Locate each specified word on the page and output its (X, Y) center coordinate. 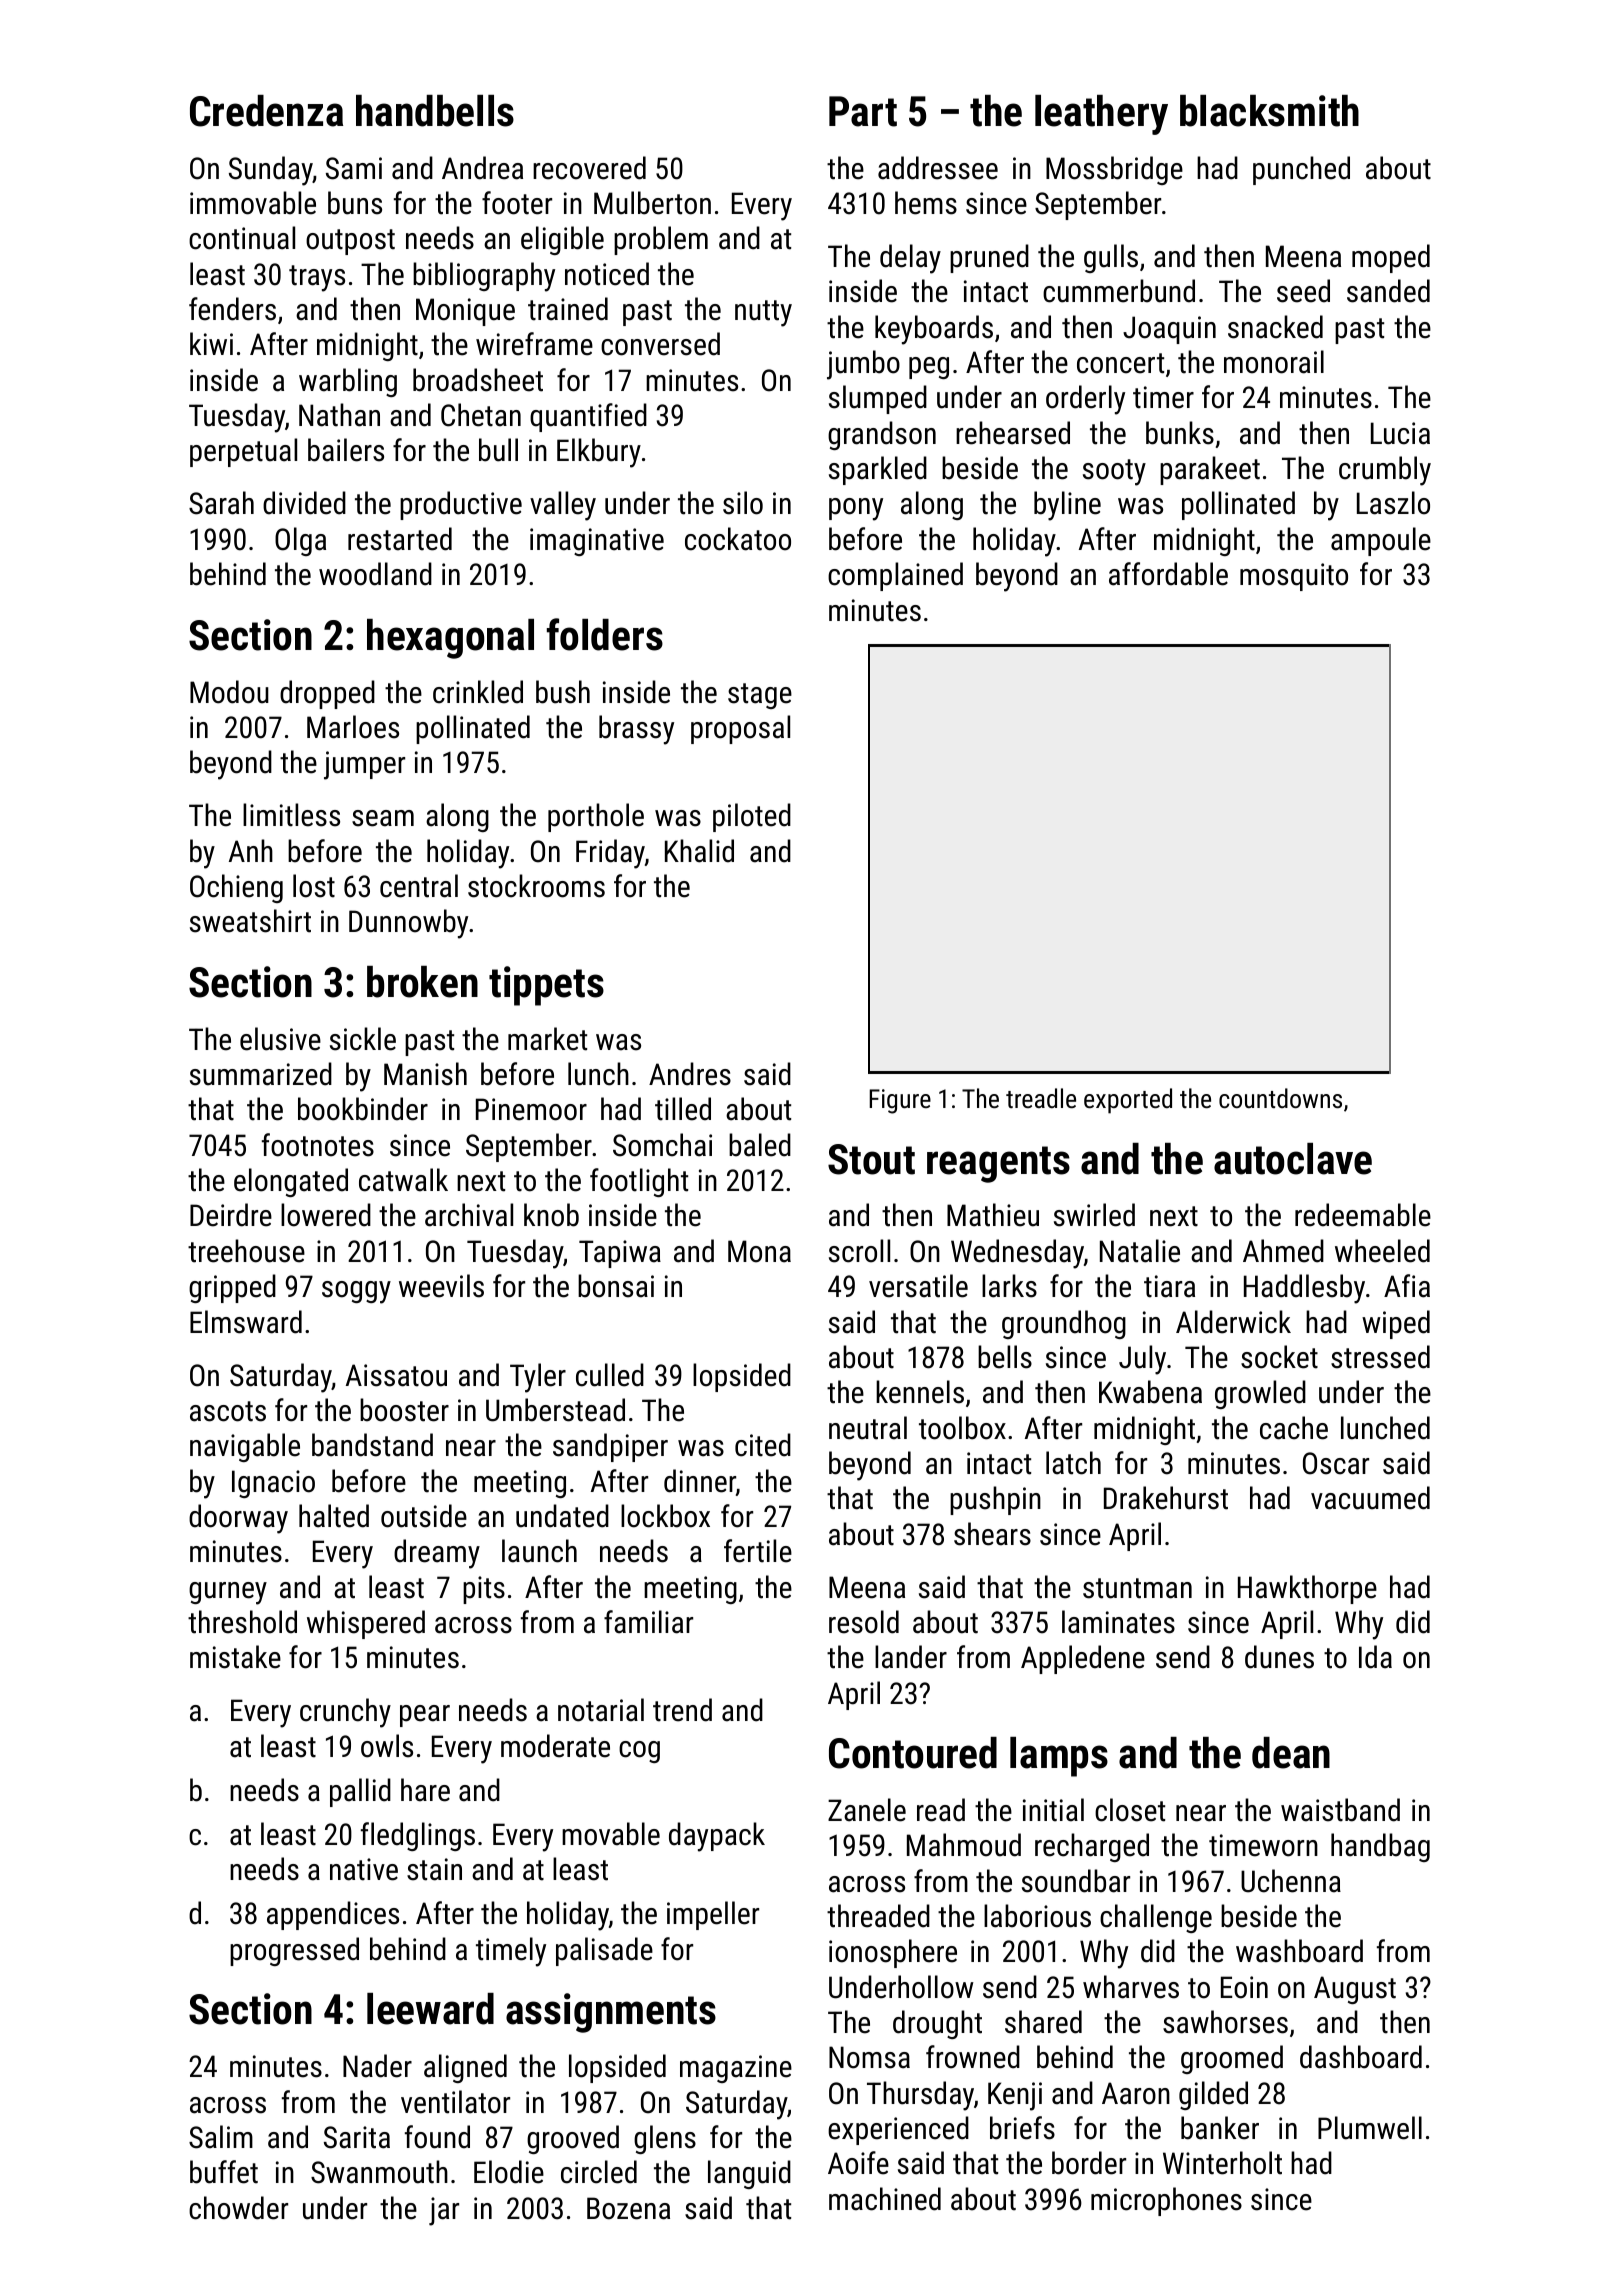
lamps (1059, 1757)
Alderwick (1233, 1322)
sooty (1114, 472)
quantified (588, 417)
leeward (430, 2009)
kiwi (211, 343)
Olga (300, 541)
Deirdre (231, 1215)
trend (682, 1710)
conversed (660, 344)
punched (1301, 170)
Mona (759, 1251)
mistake (235, 1657)
